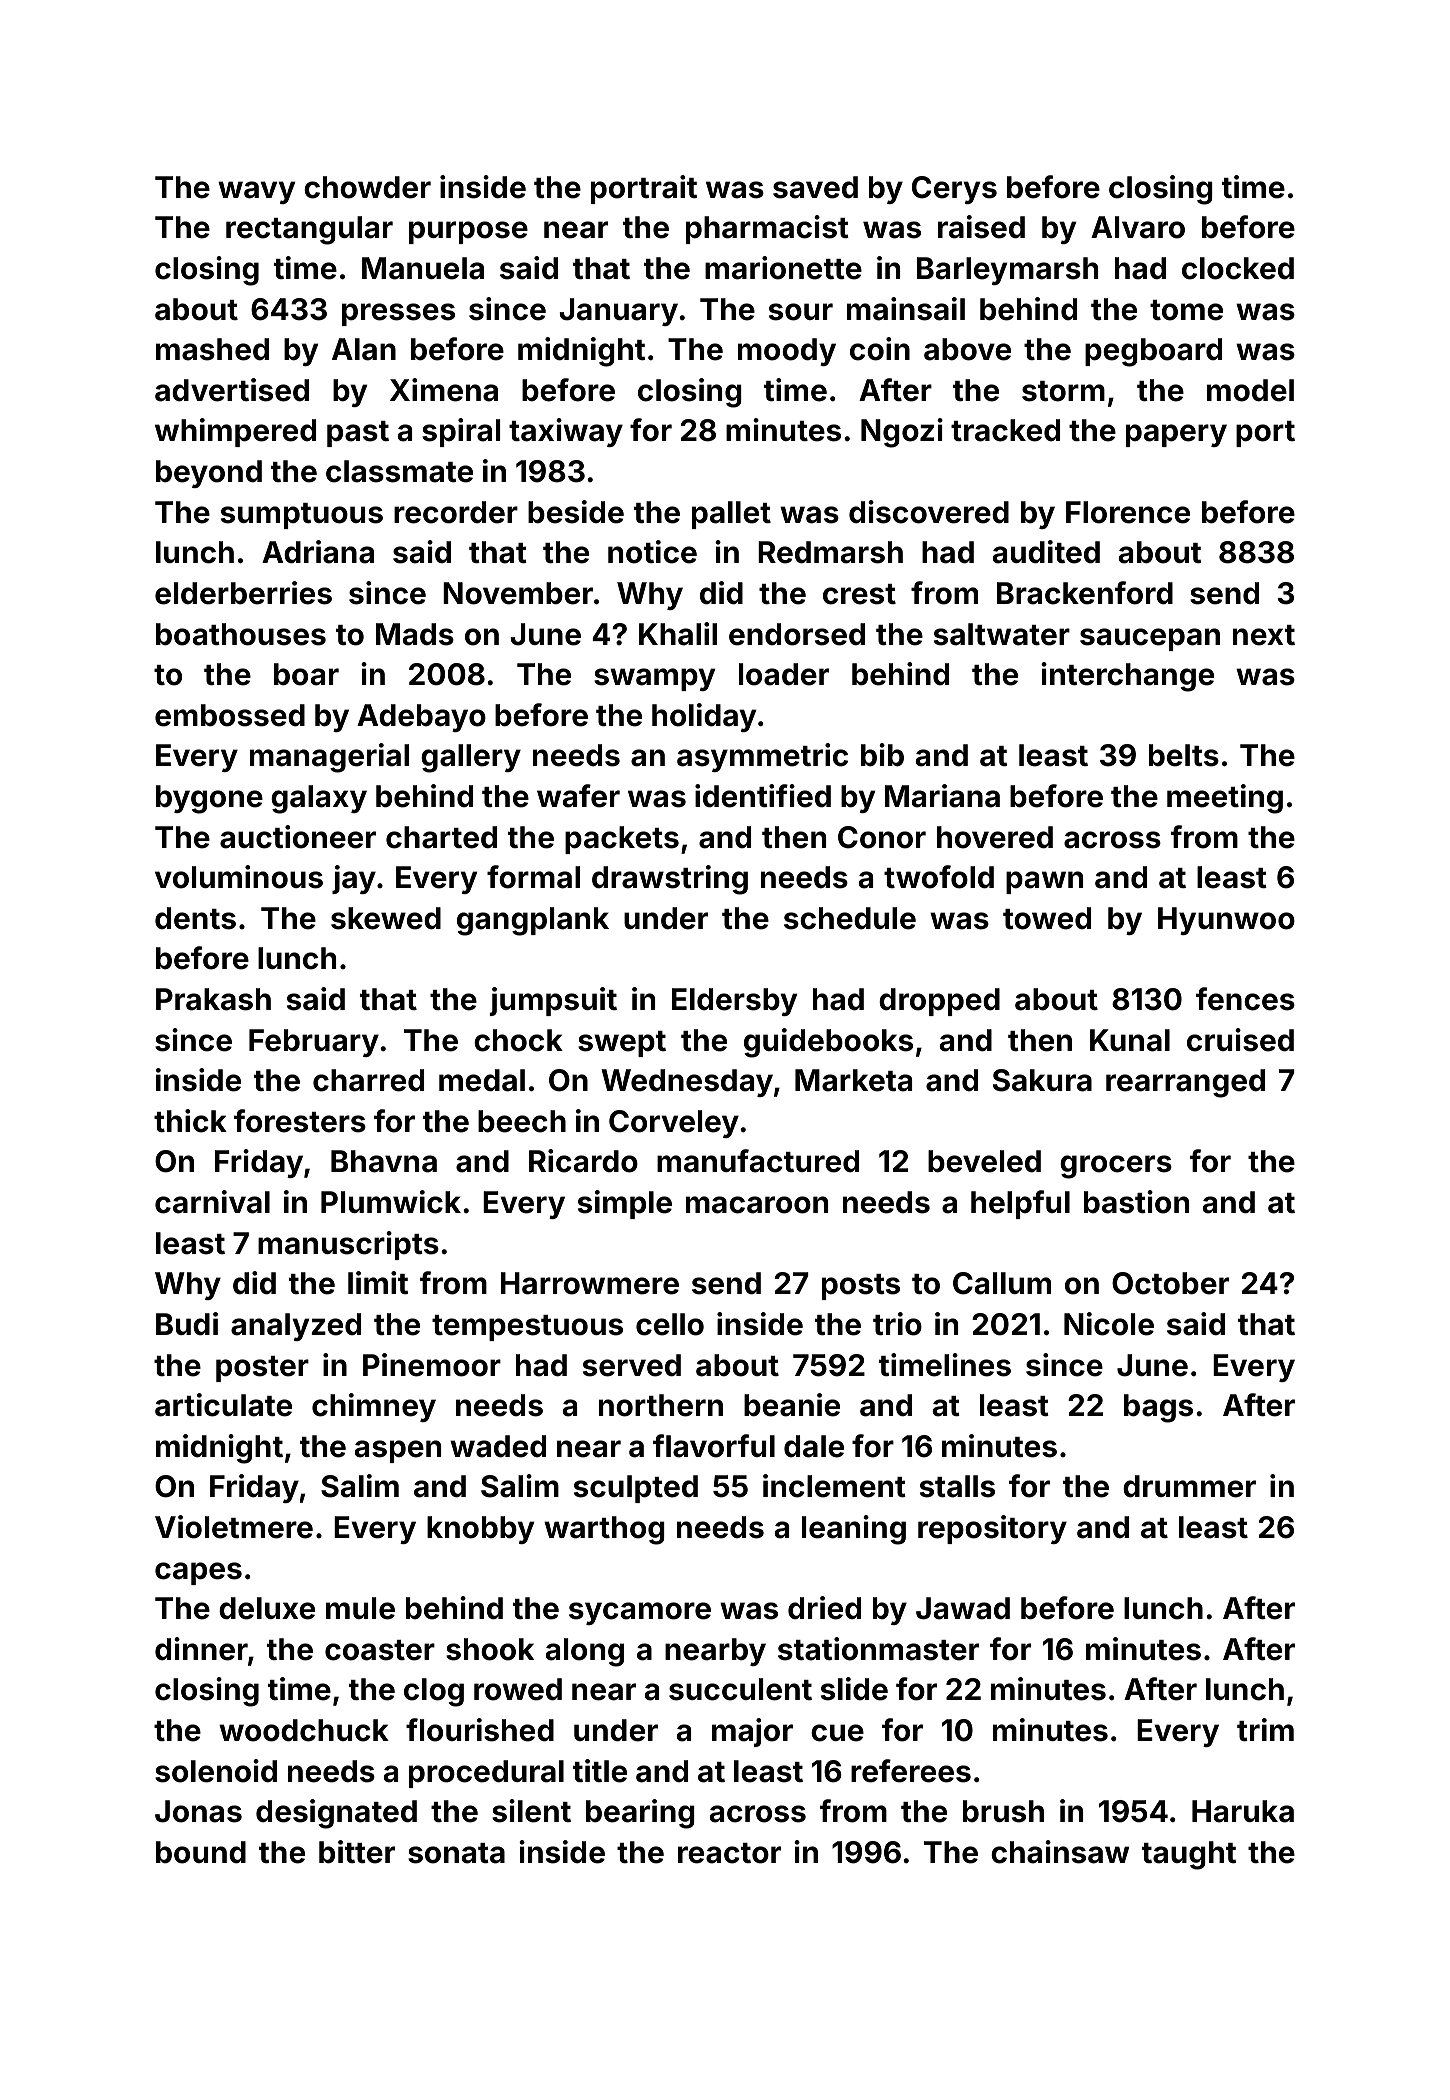  What do you see at coordinates (1189, 1486) in the screenshot?
I see `drummer` at bounding box center [1189, 1486].
